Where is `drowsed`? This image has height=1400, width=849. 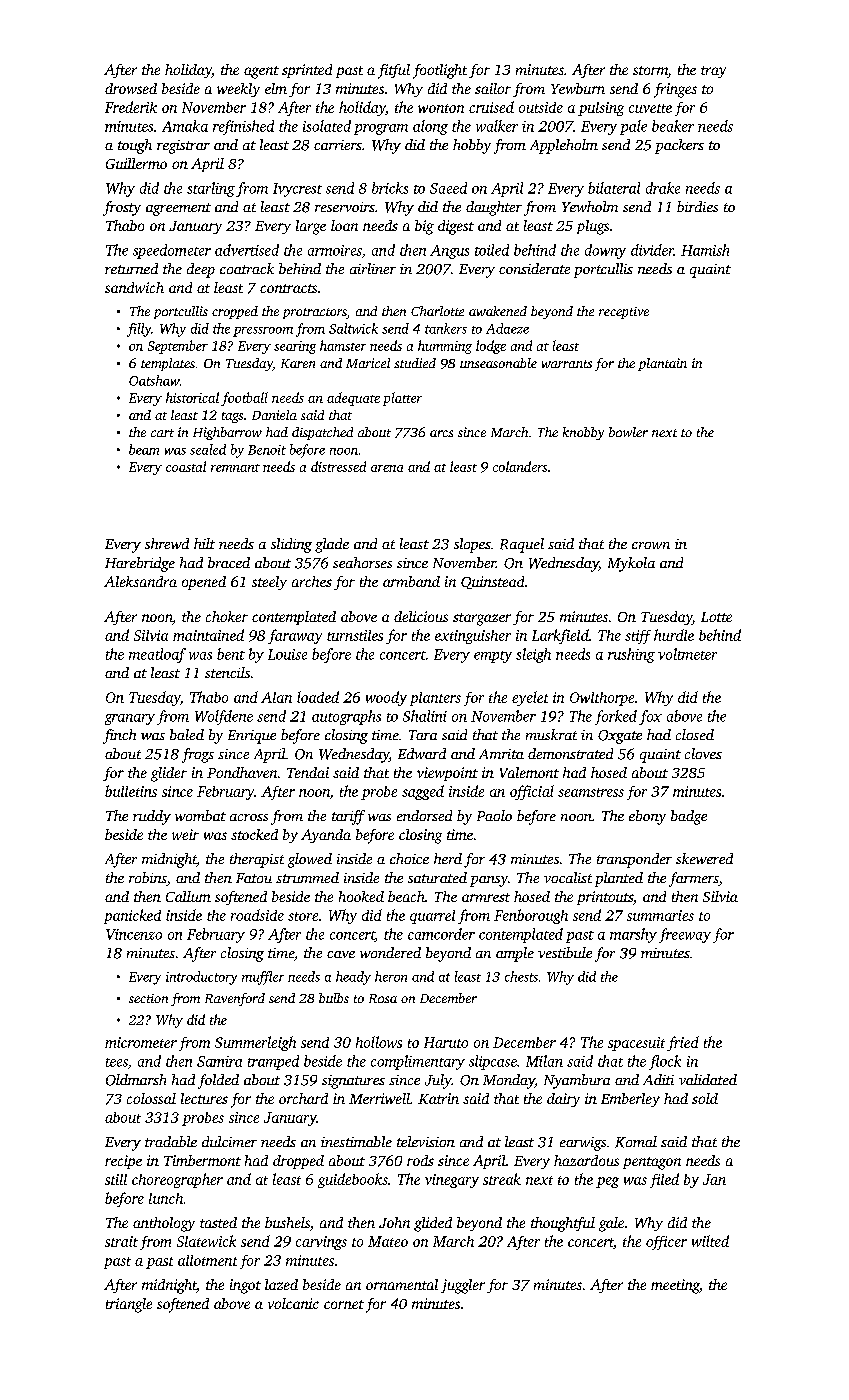
drowsed is located at coordinates (131, 88).
